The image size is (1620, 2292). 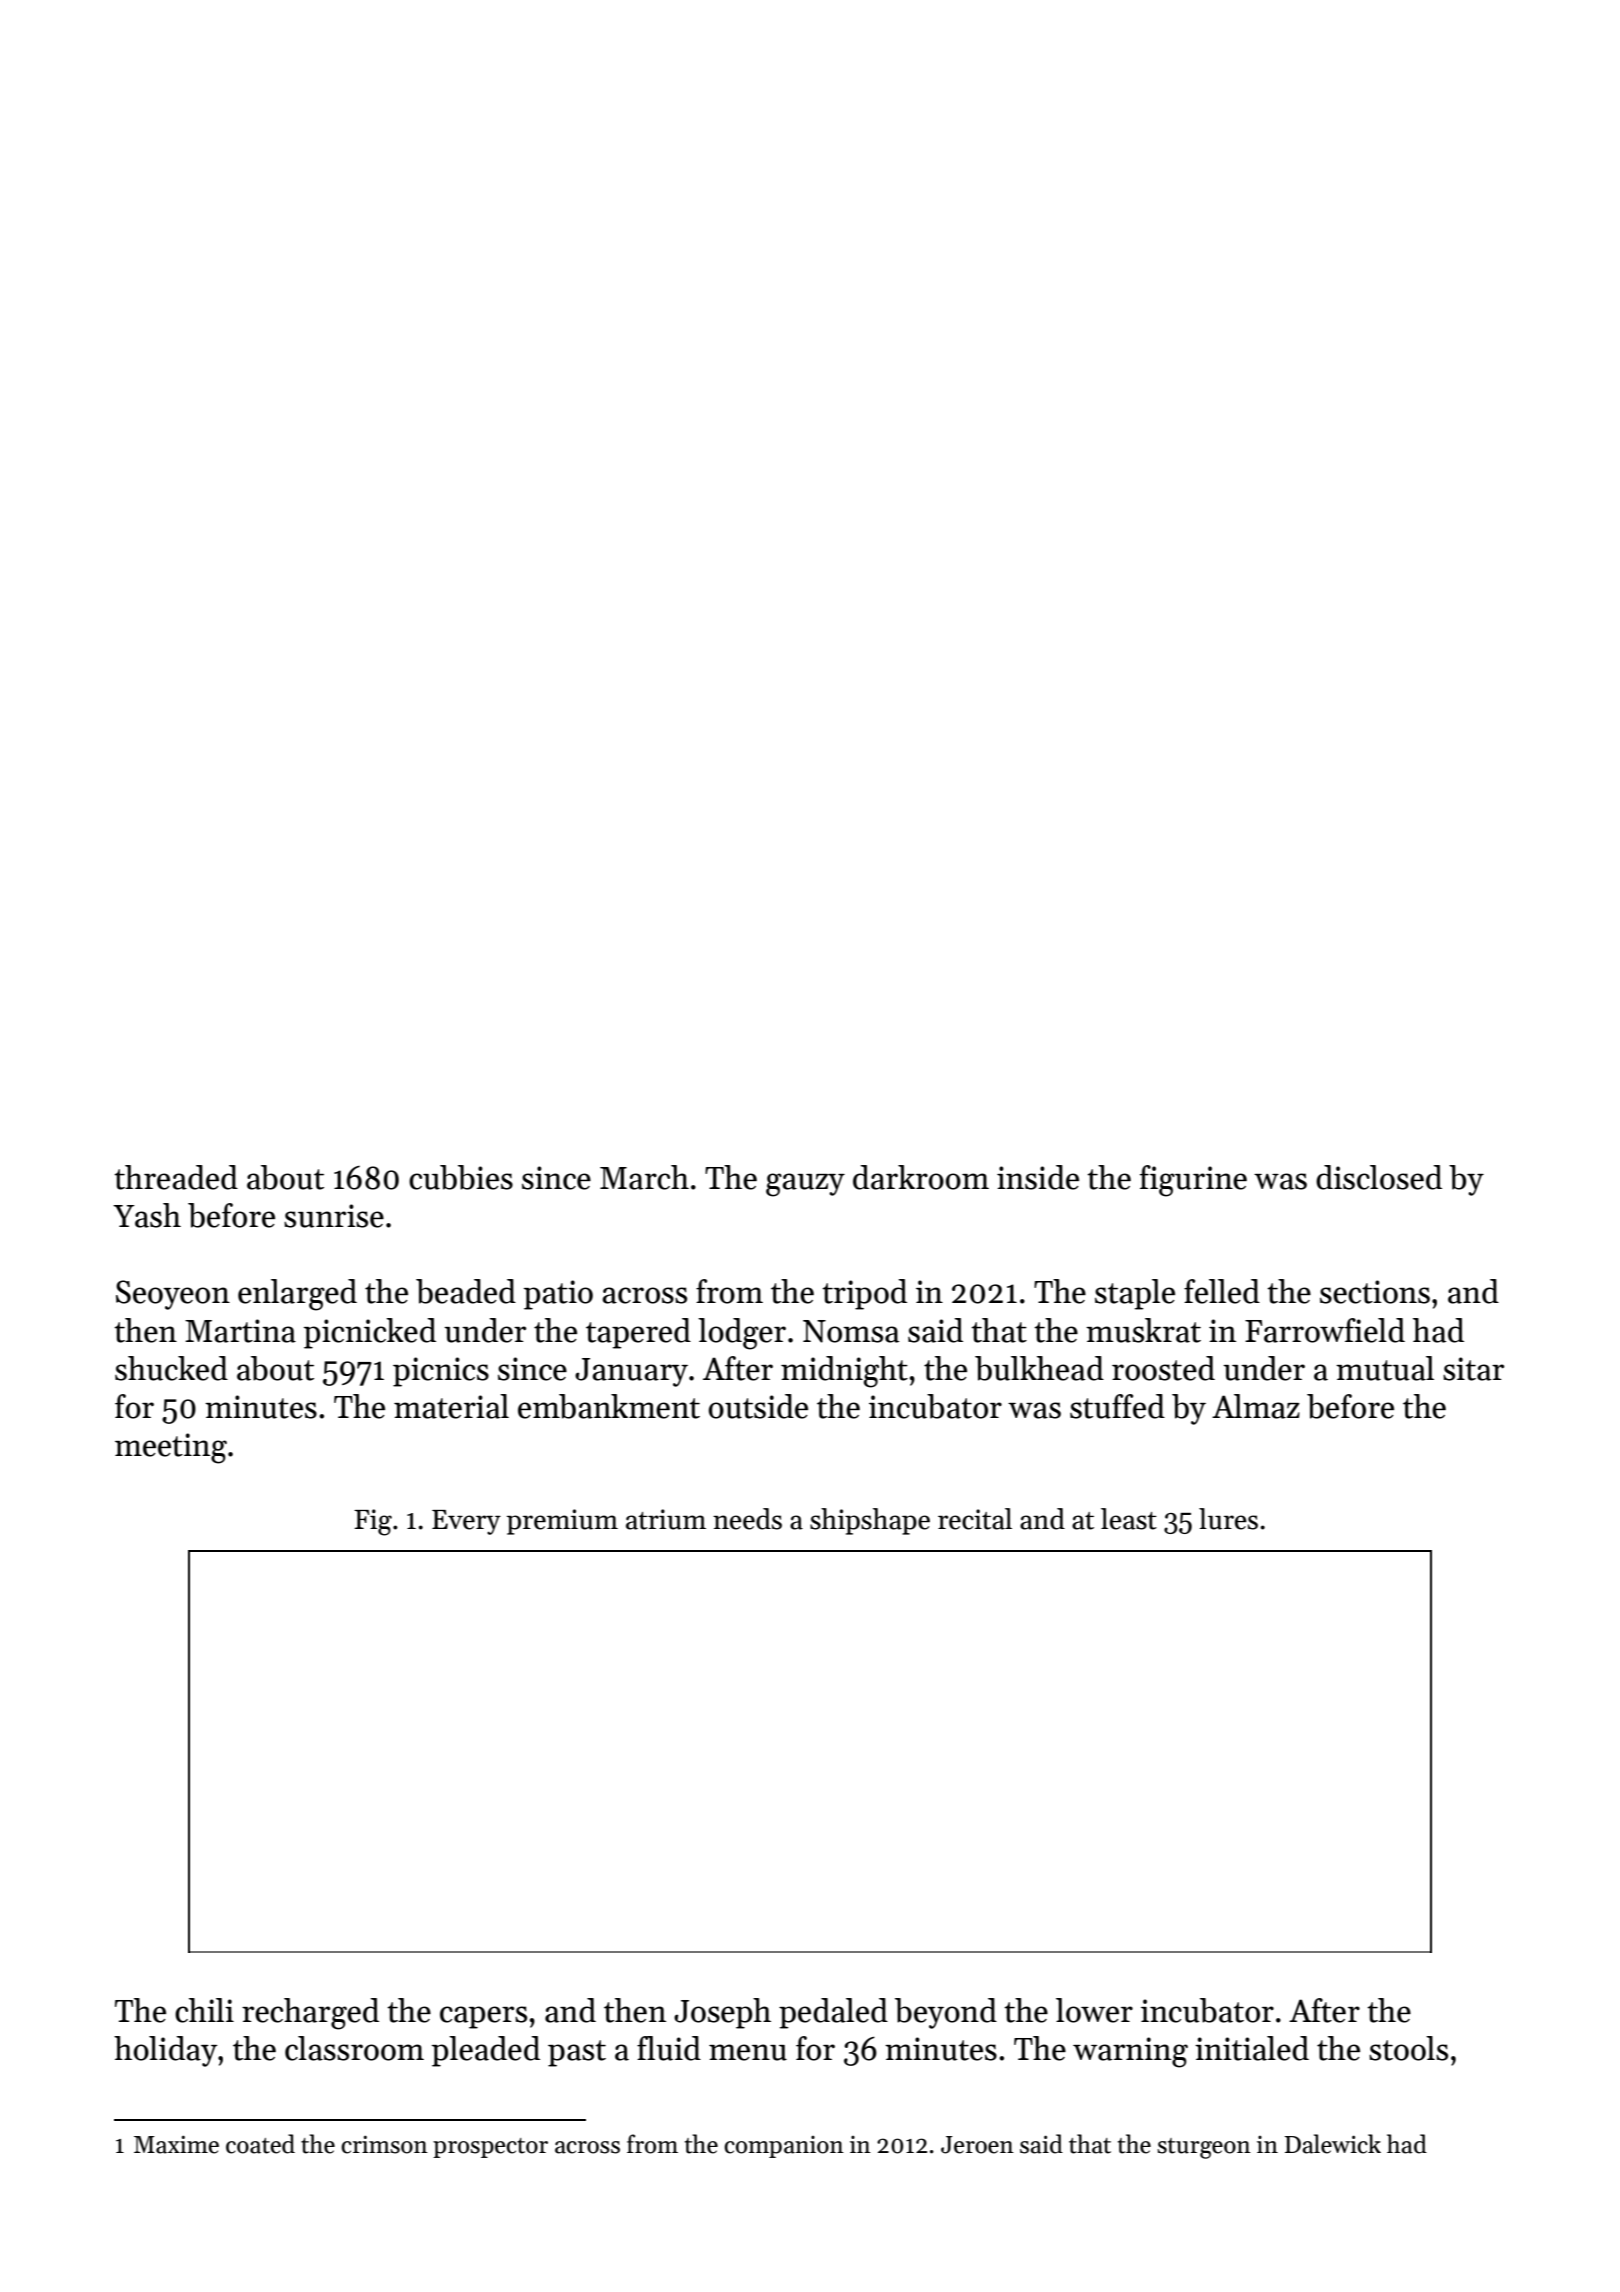 I want to click on figurine, so click(x=1193, y=1181).
